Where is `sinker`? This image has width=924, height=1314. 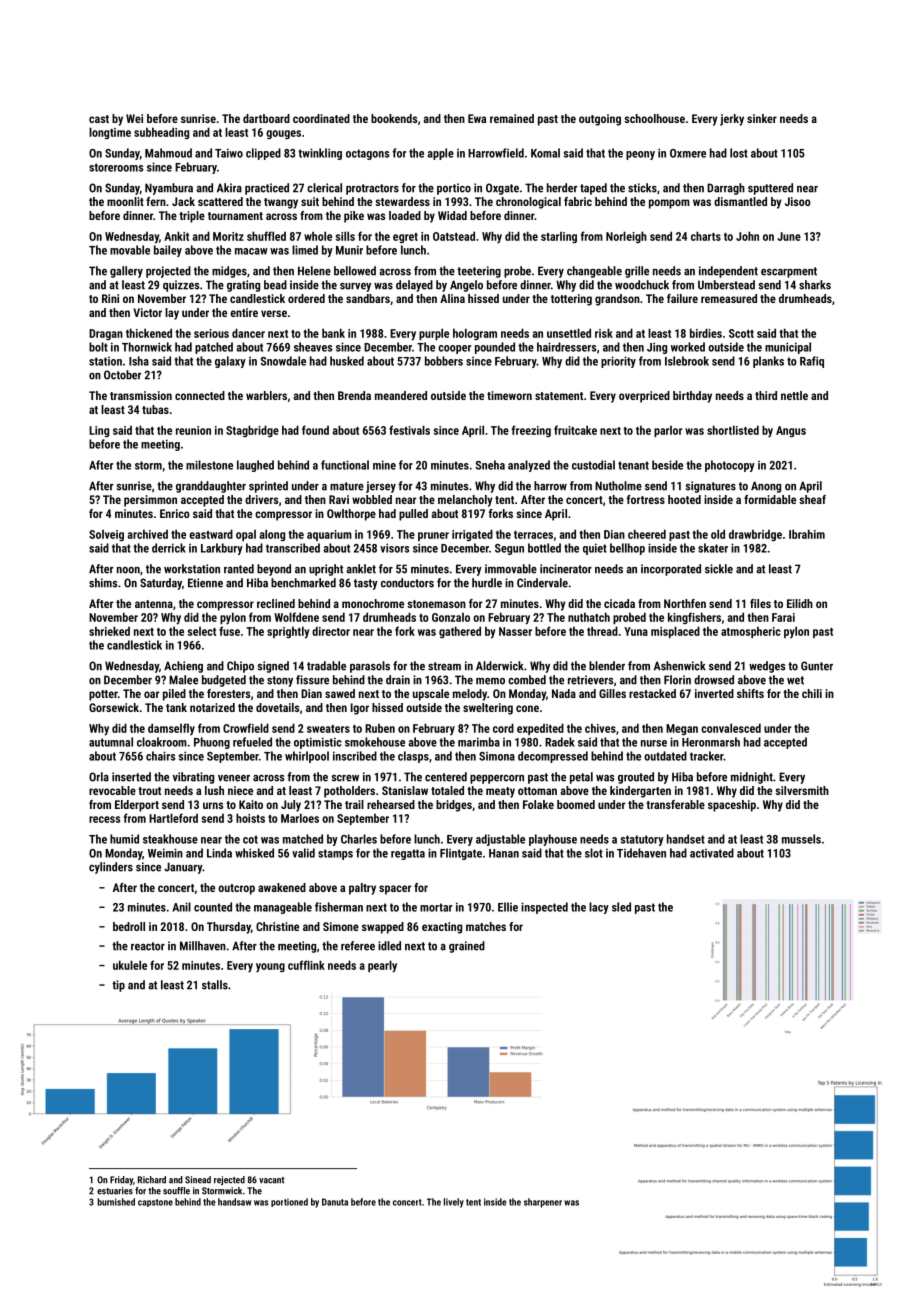
sinker is located at coordinates (762, 118).
